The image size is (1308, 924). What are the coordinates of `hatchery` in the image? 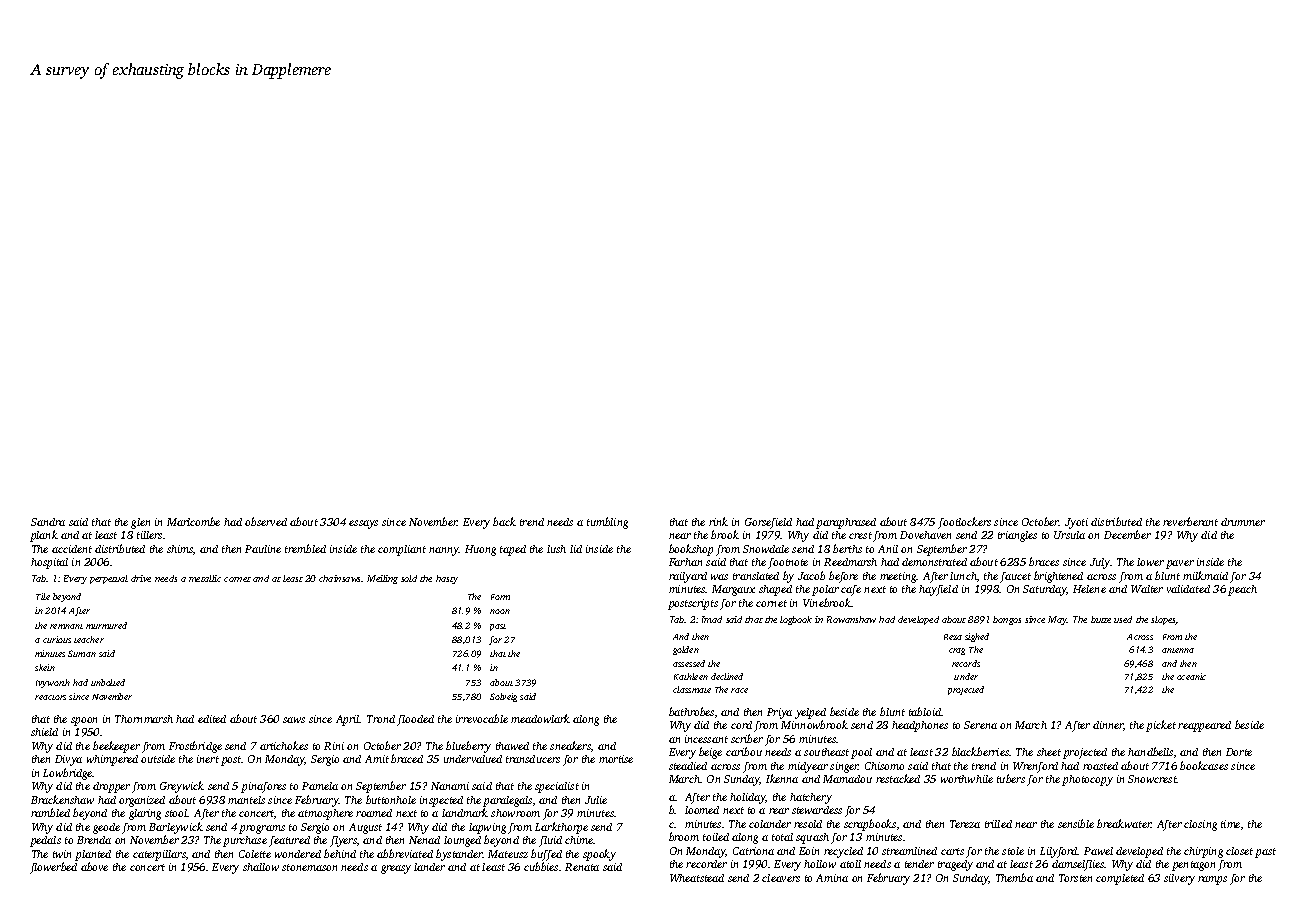 It's located at (811, 798).
